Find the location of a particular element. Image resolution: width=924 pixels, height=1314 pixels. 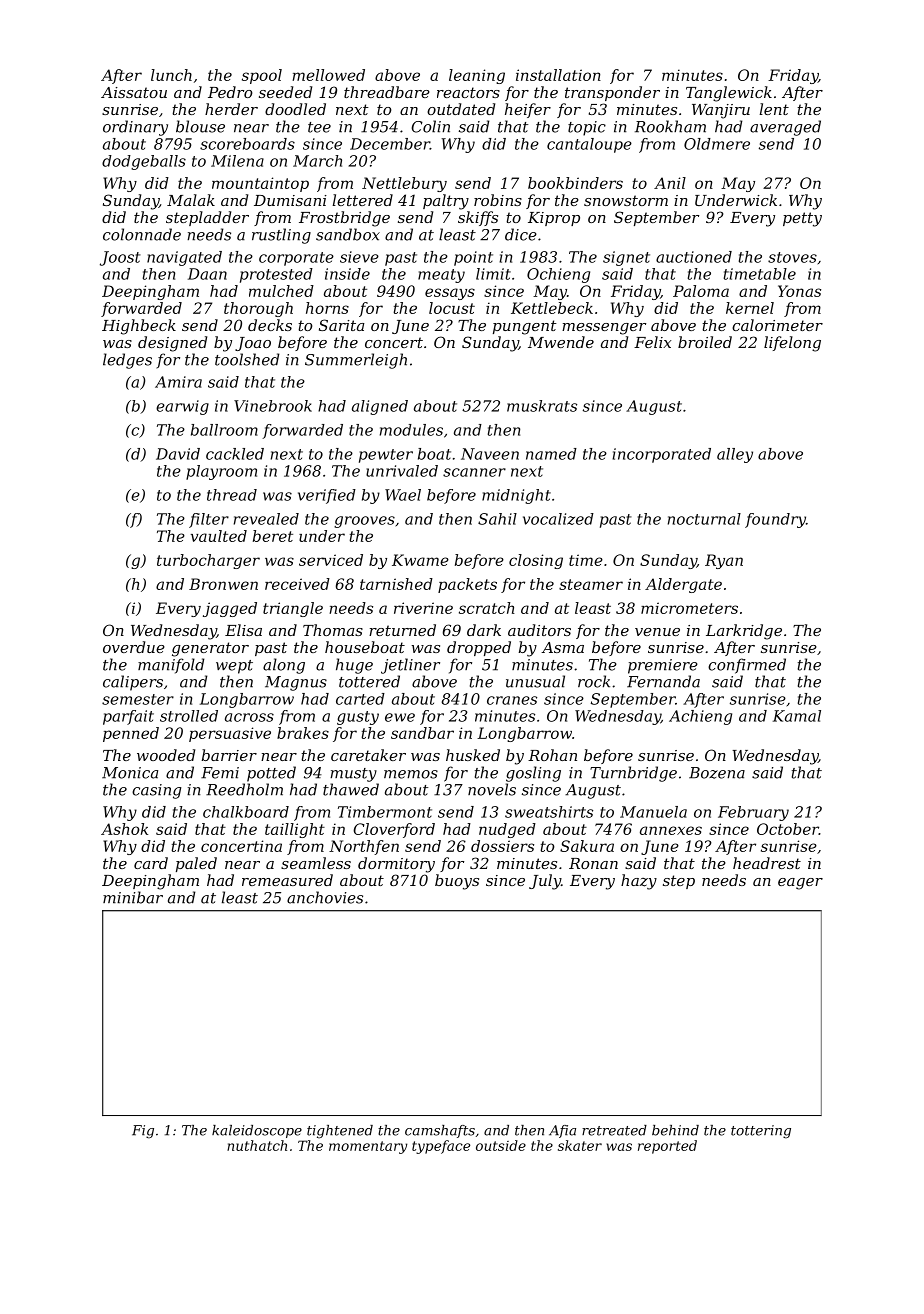

packets is located at coordinates (467, 585).
